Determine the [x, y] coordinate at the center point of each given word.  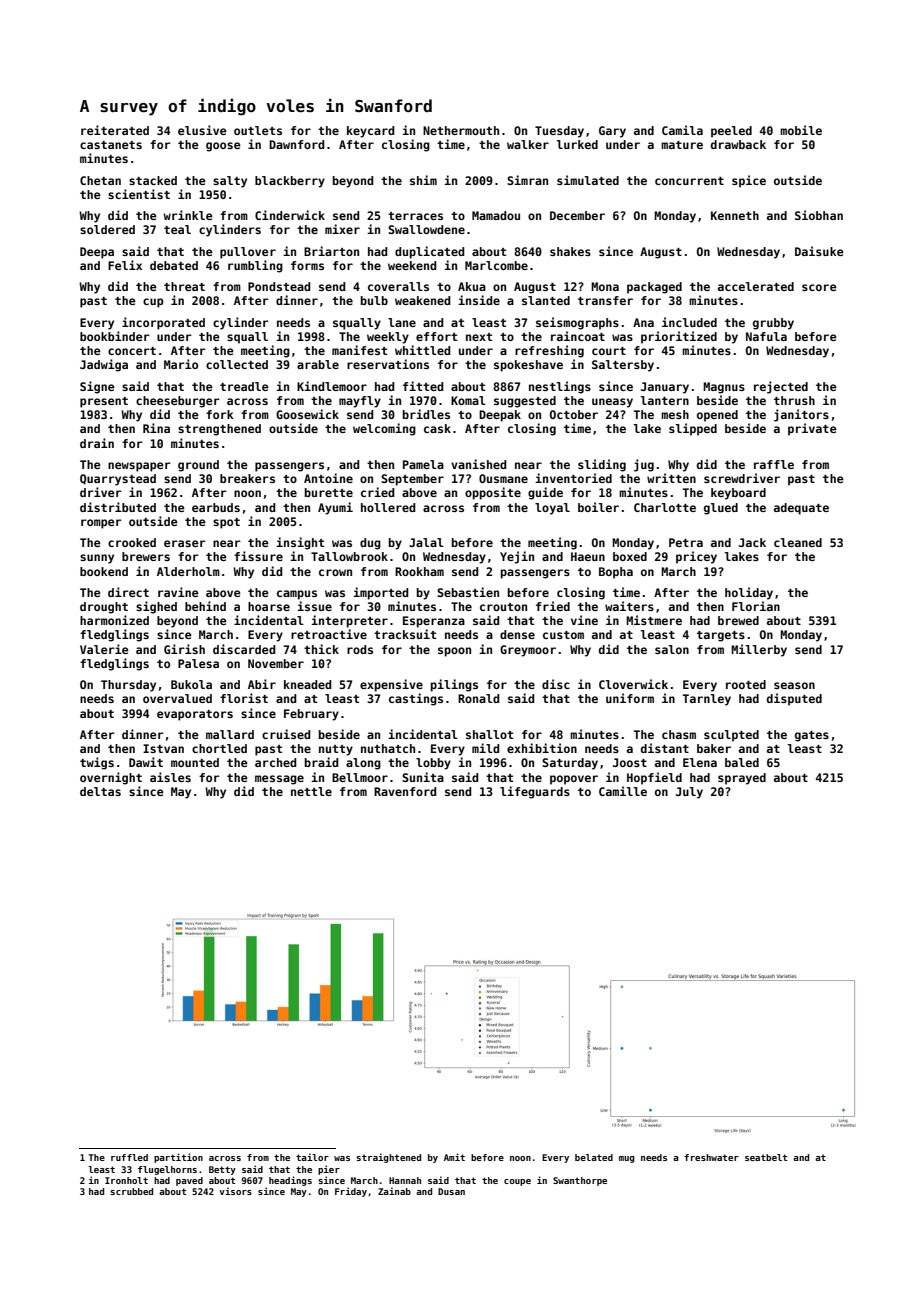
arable [318, 364]
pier [329, 1170]
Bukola [191, 684]
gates [812, 736]
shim [423, 180]
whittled [423, 350]
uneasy [612, 403]
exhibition [542, 748]
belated [594, 1157]
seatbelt [766, 1157]
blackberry [290, 182]
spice [749, 181]
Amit [454, 1157]
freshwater [711, 1157]
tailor [312, 1157]
